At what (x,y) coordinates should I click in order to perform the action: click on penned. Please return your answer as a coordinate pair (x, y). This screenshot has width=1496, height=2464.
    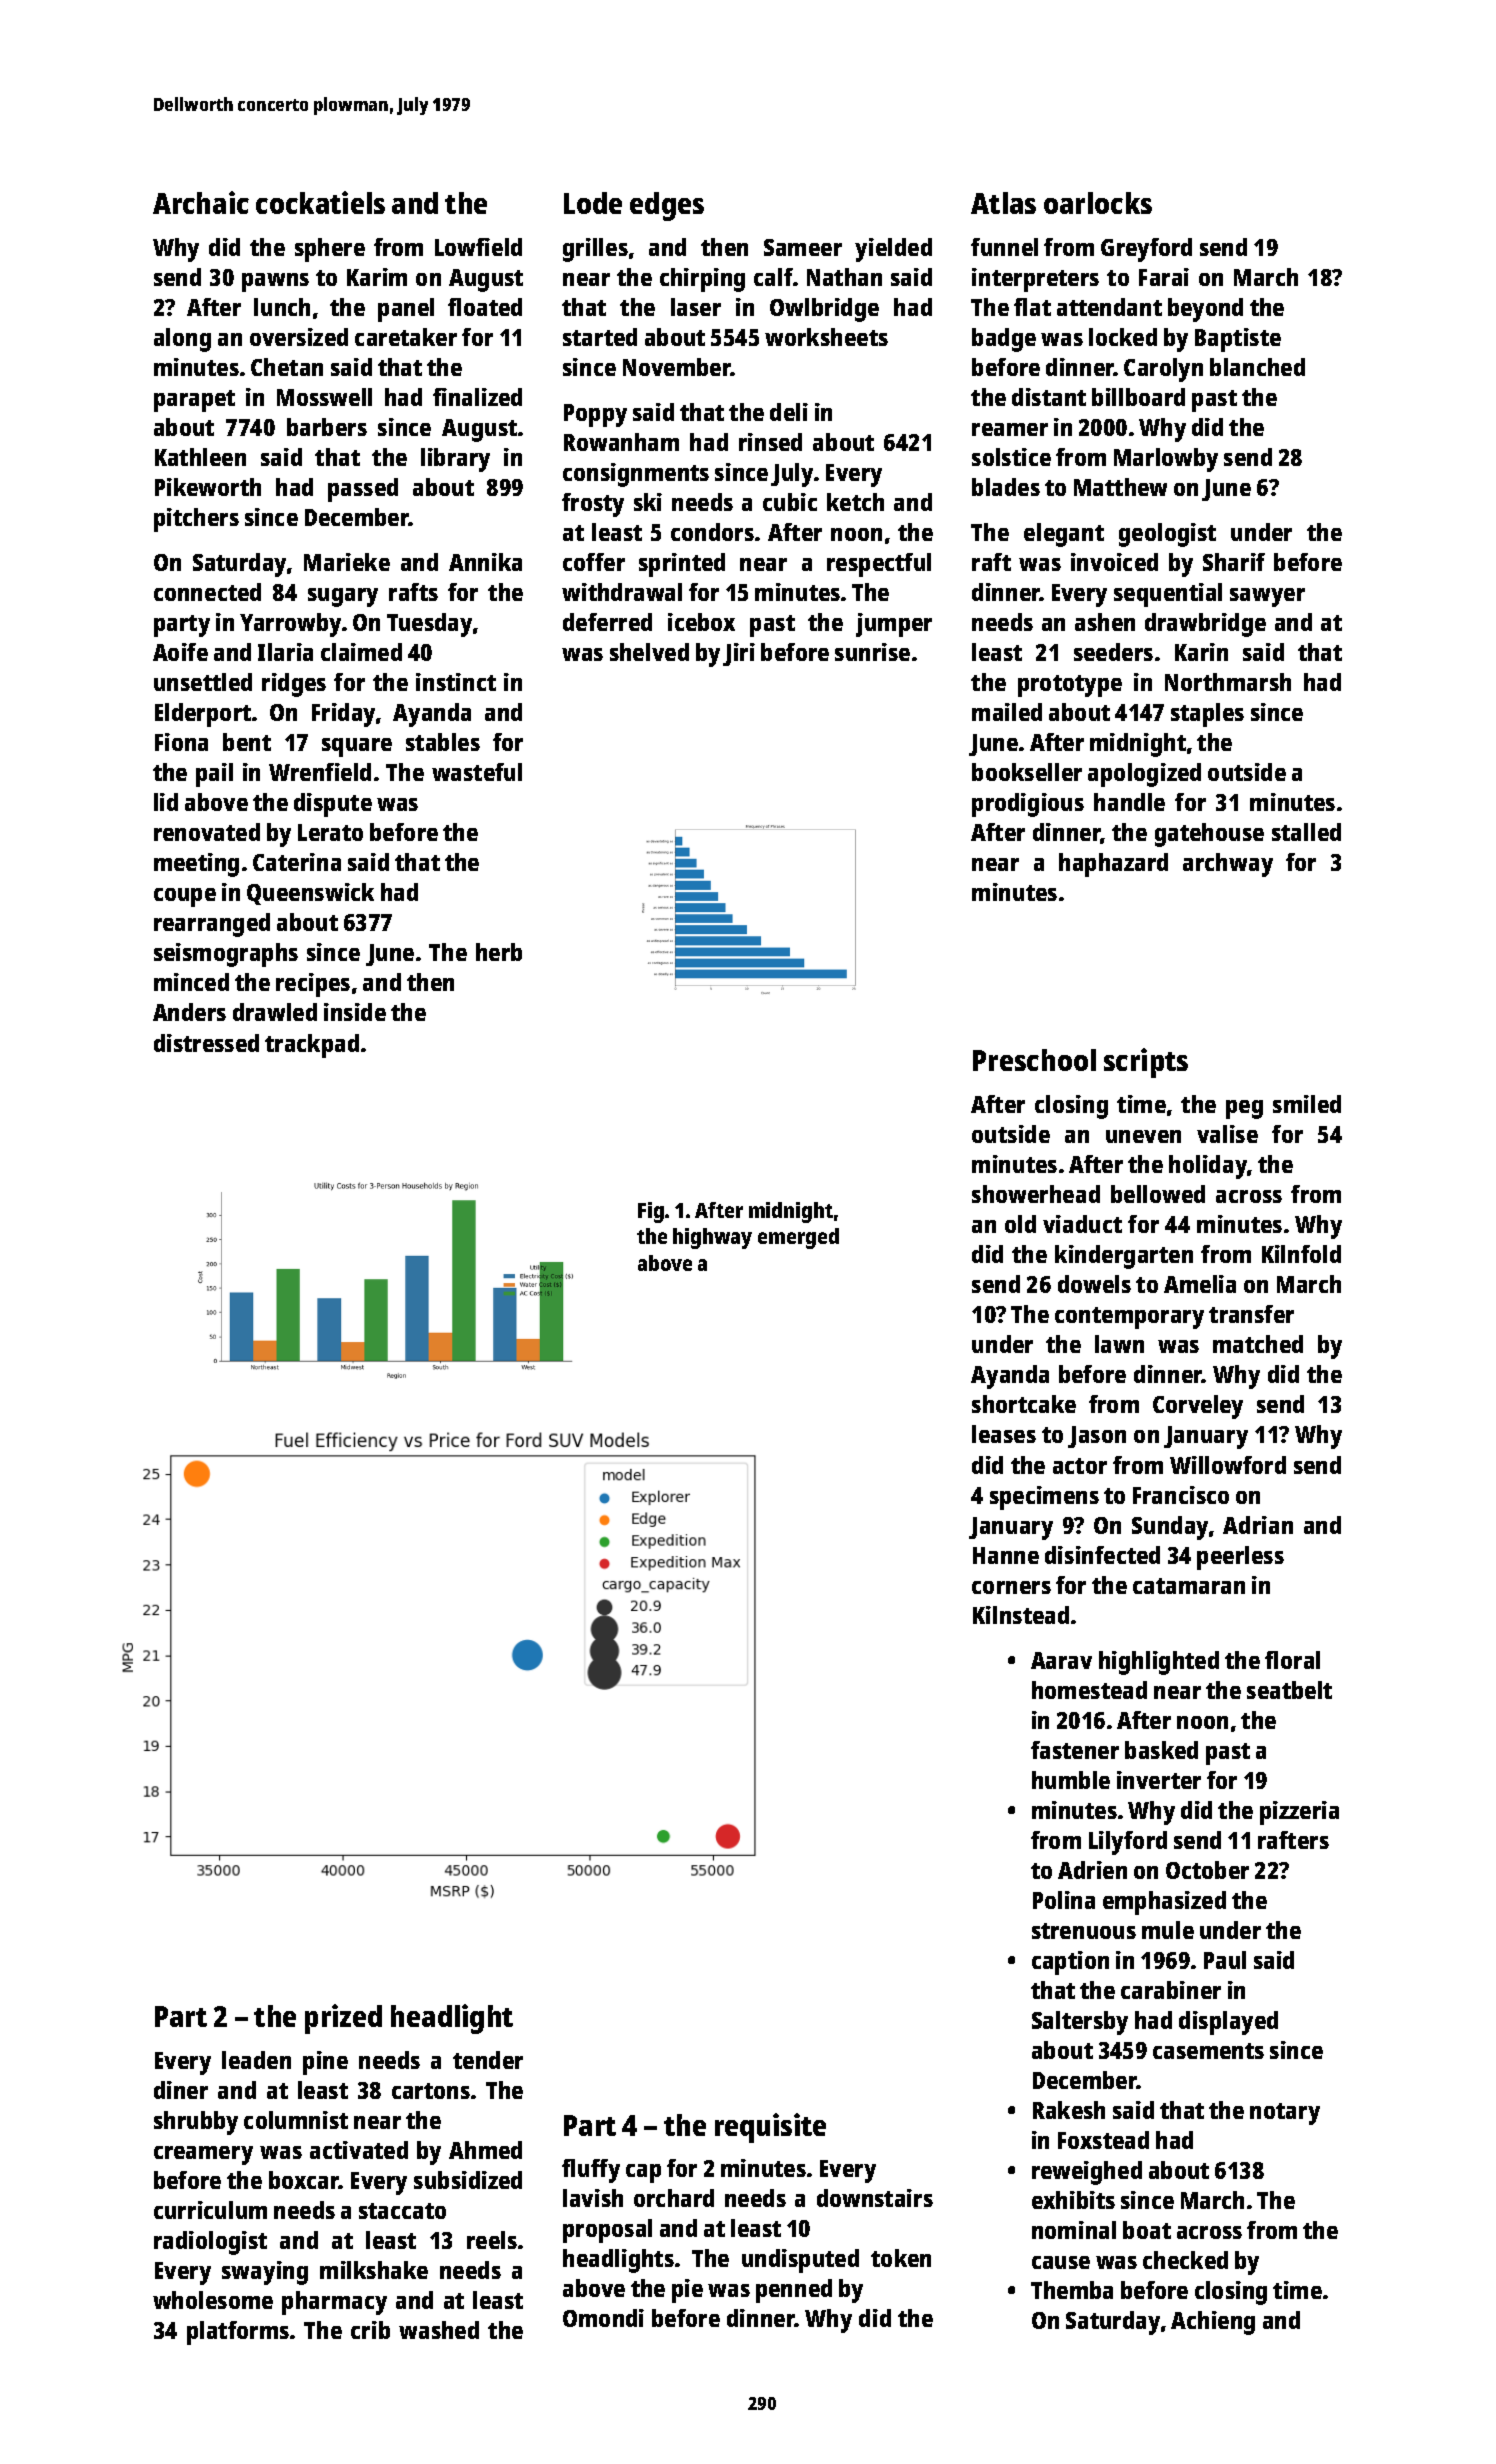
    Looking at the image, I should click on (794, 2291).
